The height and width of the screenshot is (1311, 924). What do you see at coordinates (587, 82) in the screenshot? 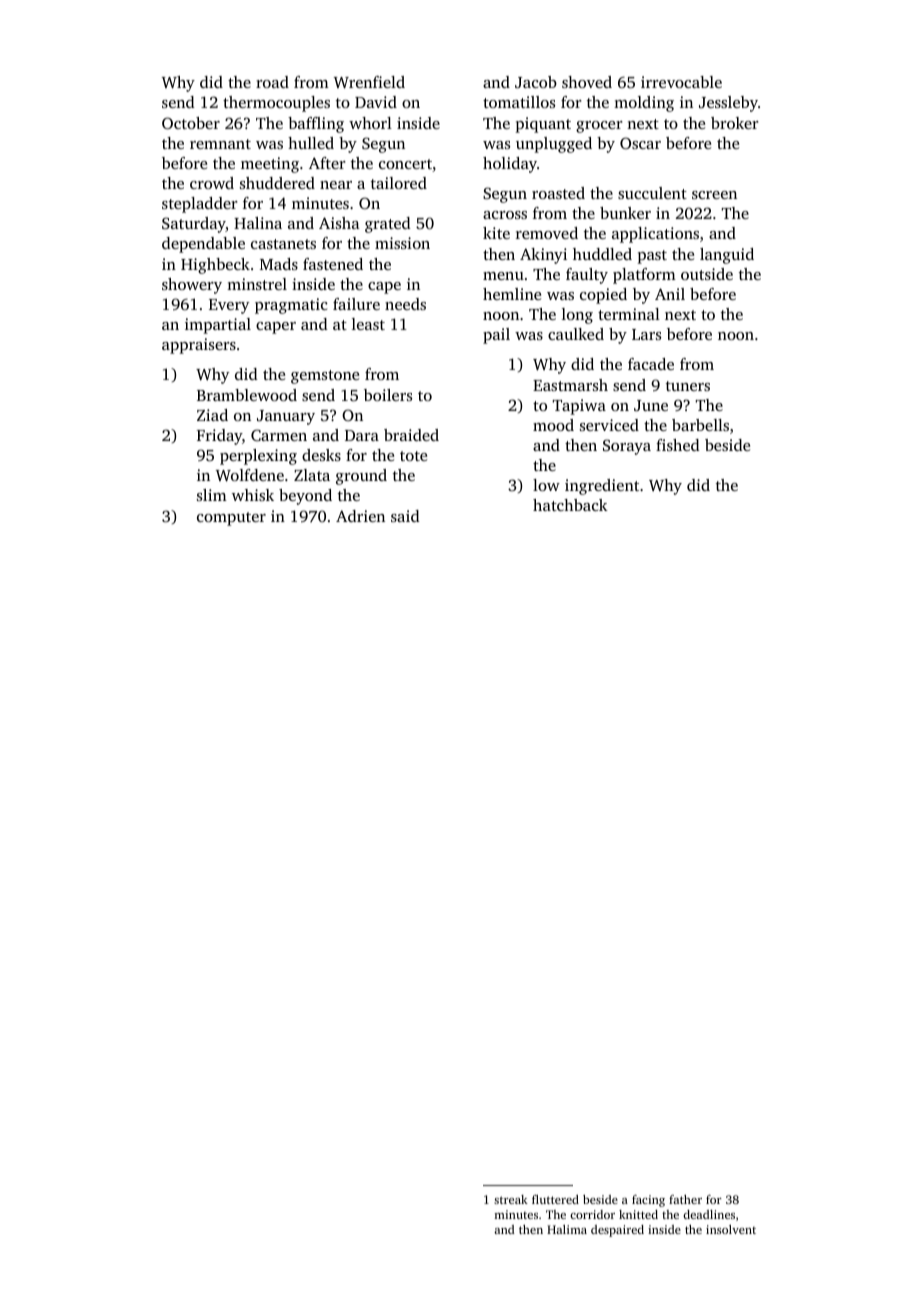
I see `shoved` at bounding box center [587, 82].
